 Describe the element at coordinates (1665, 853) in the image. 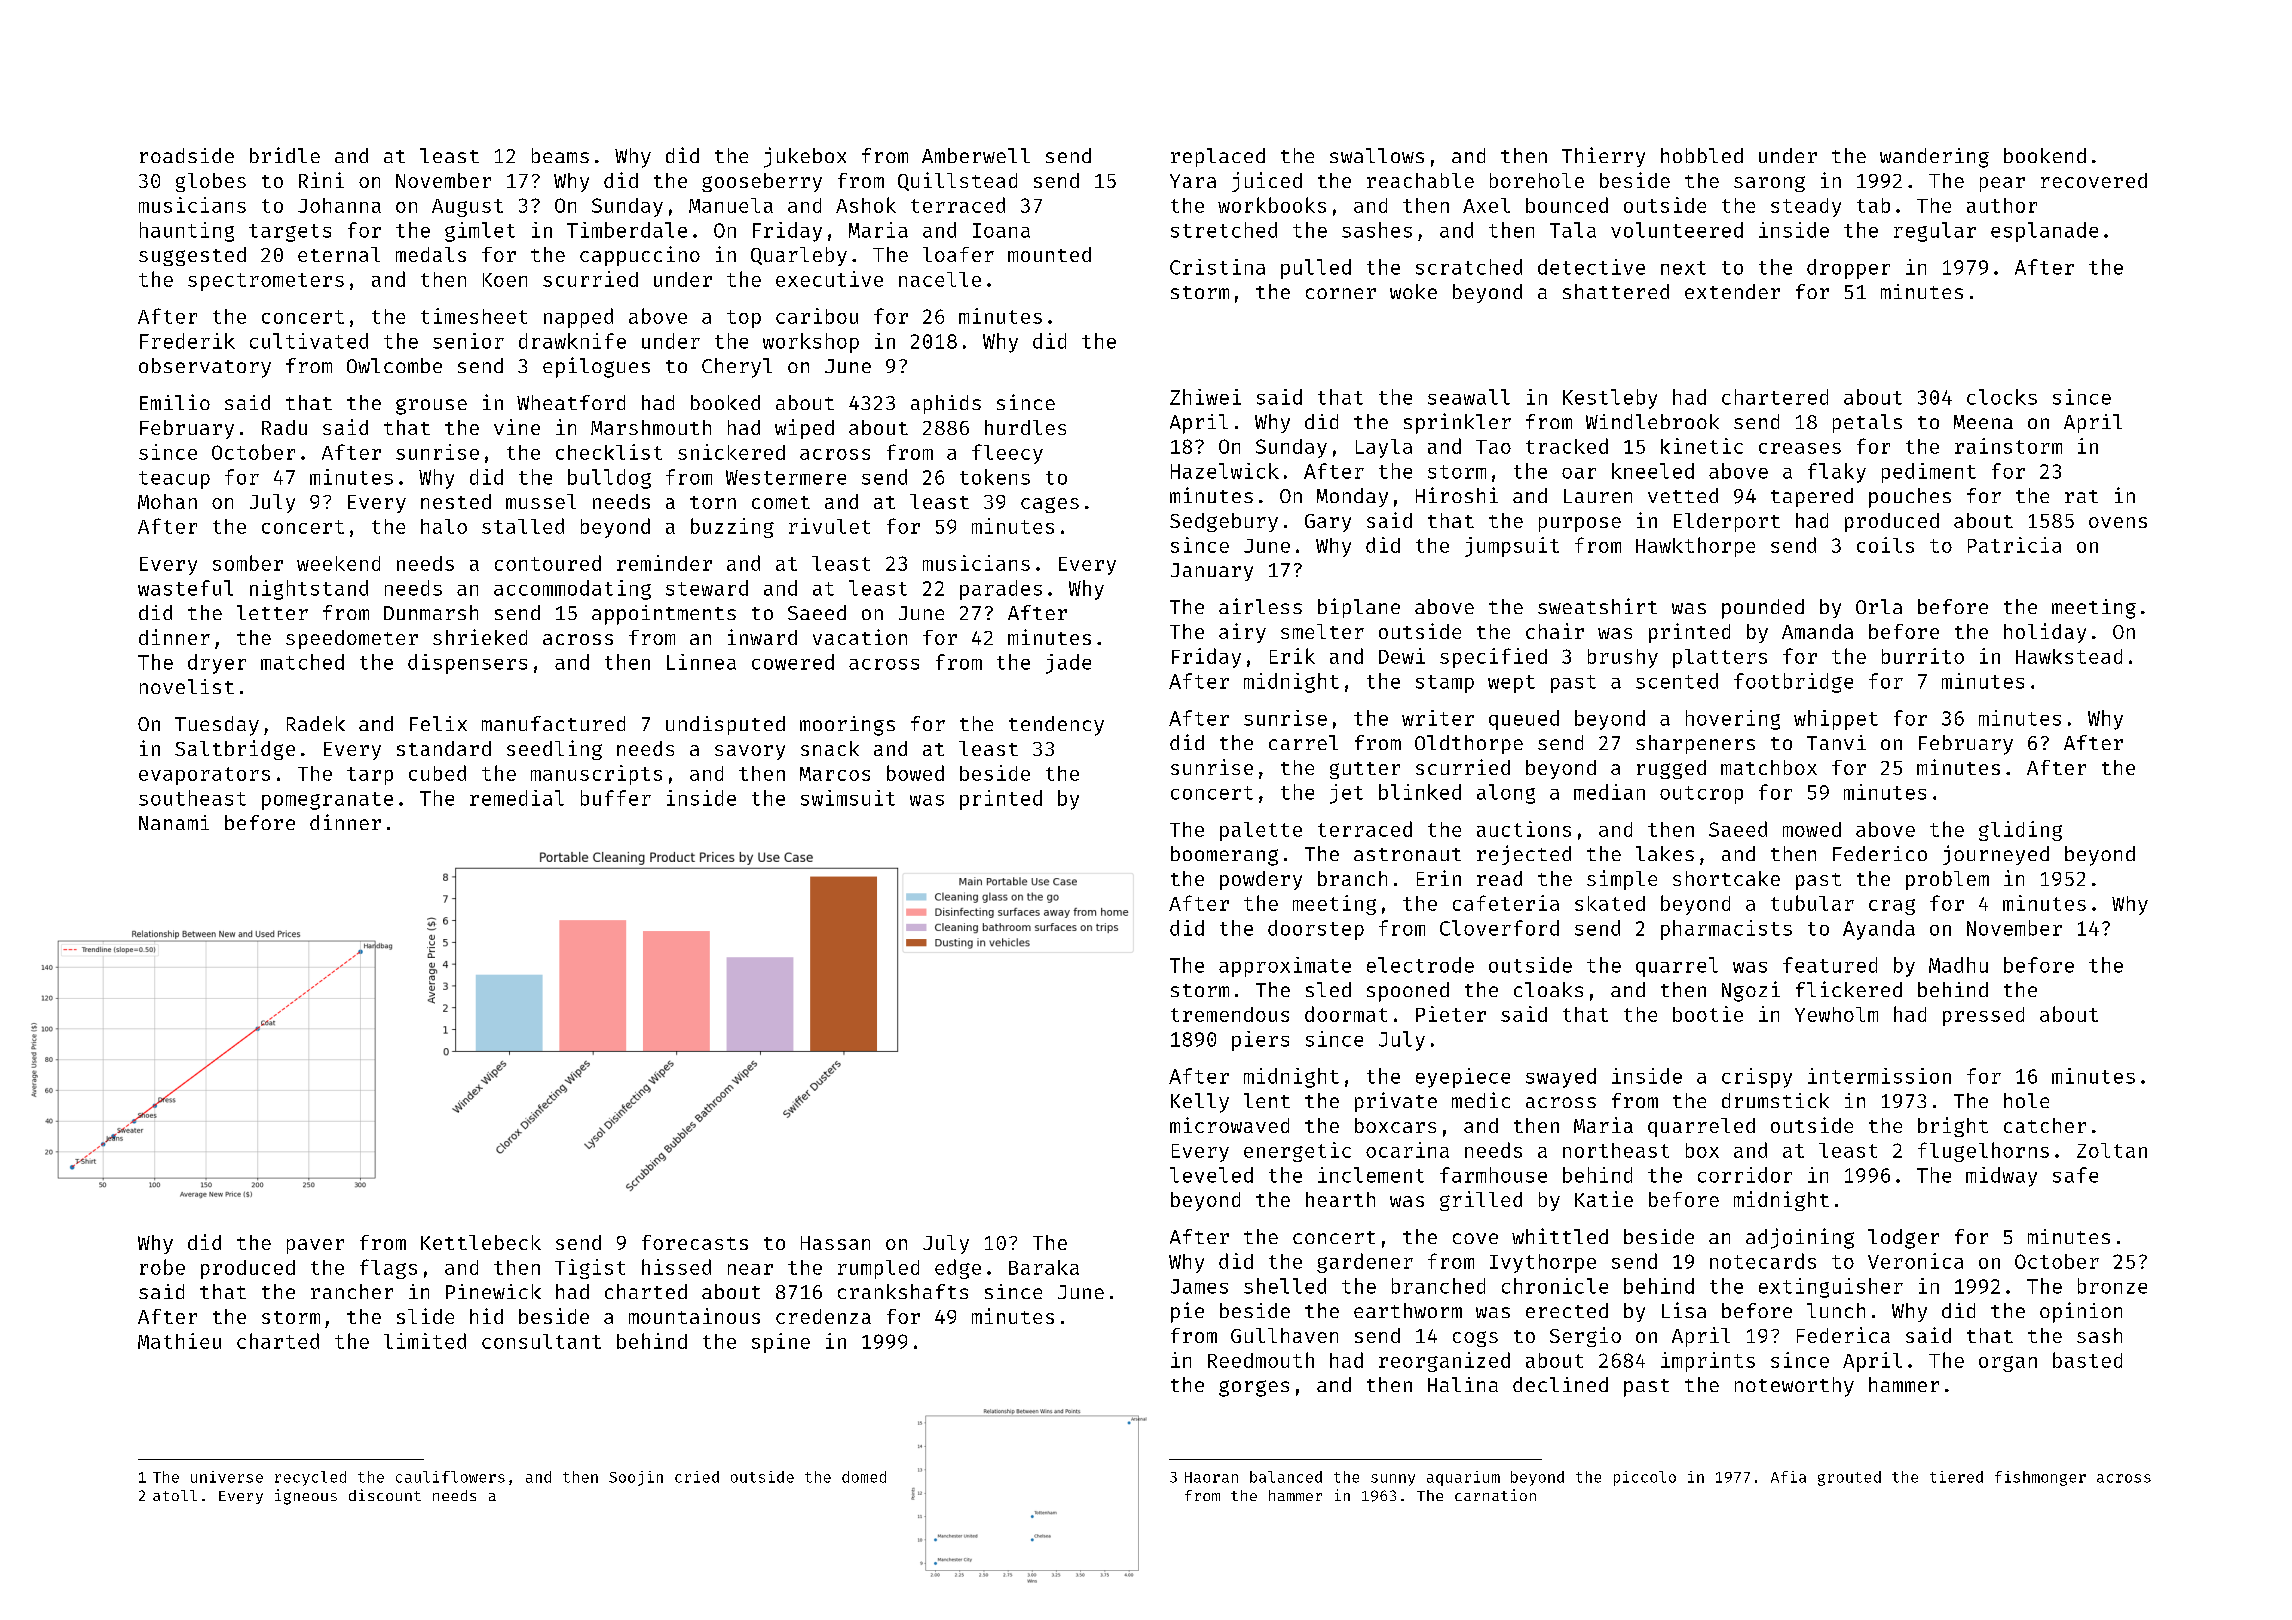

I see `lakes` at that location.
